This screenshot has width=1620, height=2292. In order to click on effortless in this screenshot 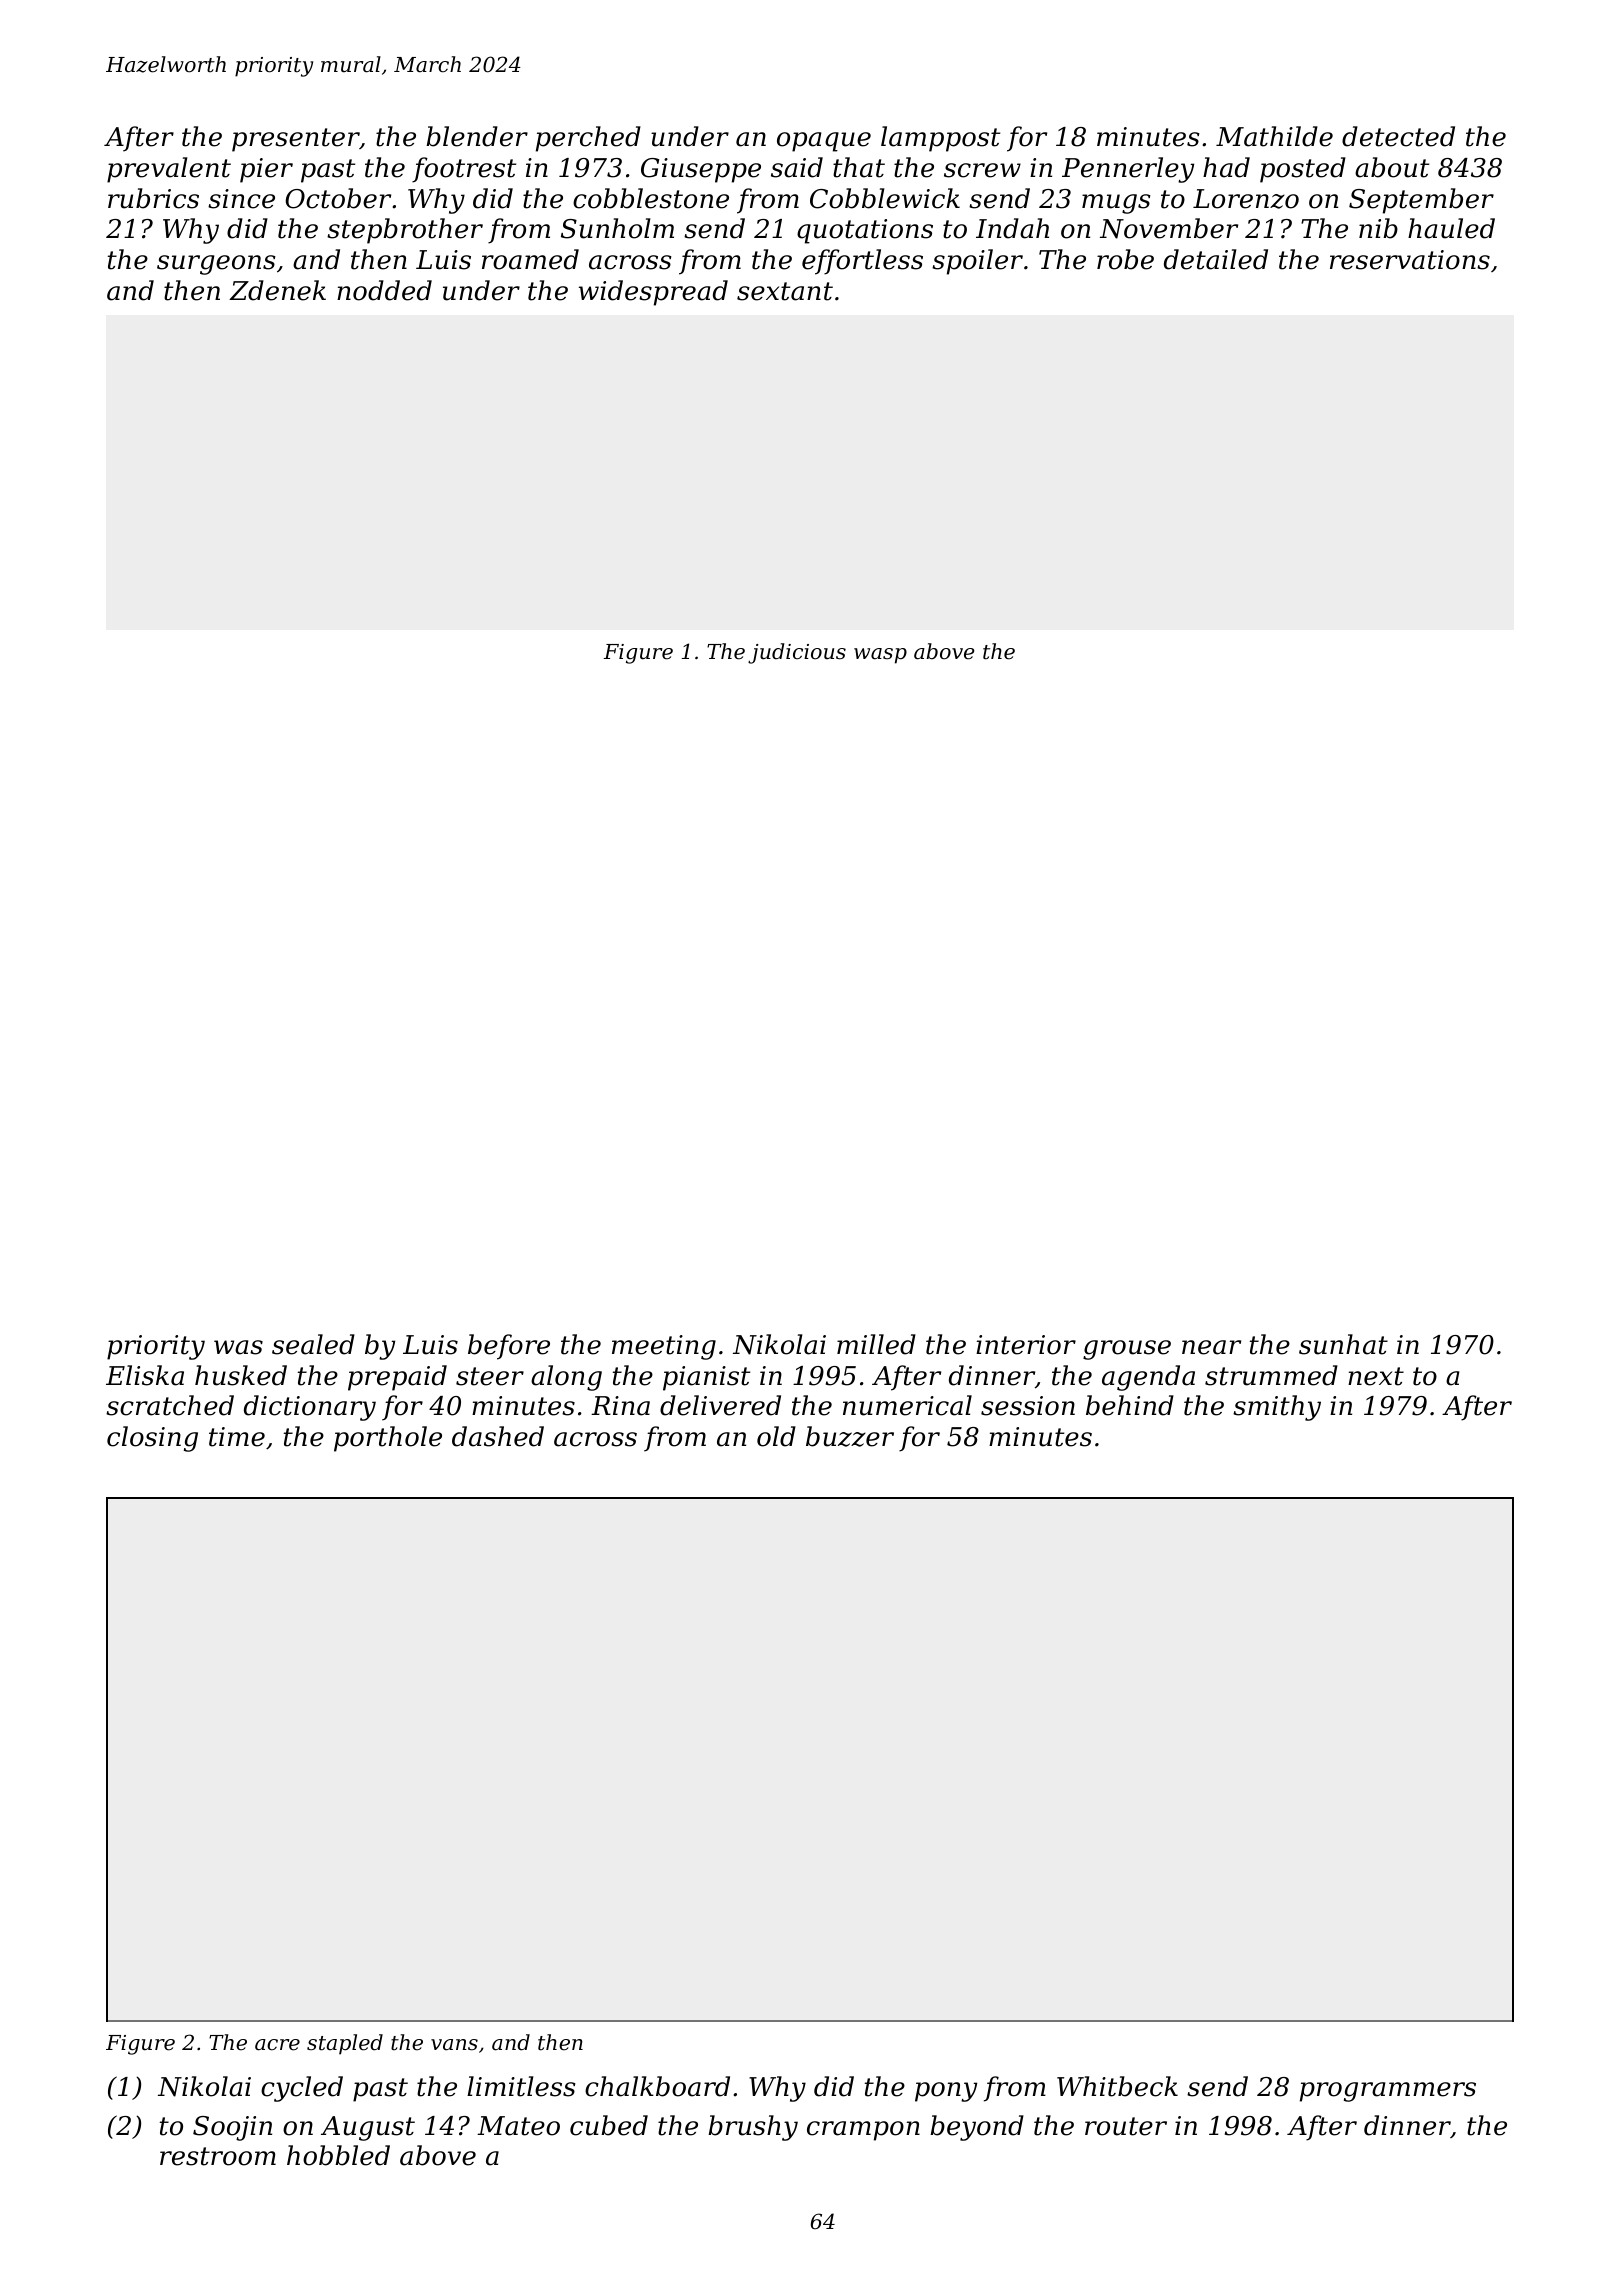, I will do `click(862, 262)`.
